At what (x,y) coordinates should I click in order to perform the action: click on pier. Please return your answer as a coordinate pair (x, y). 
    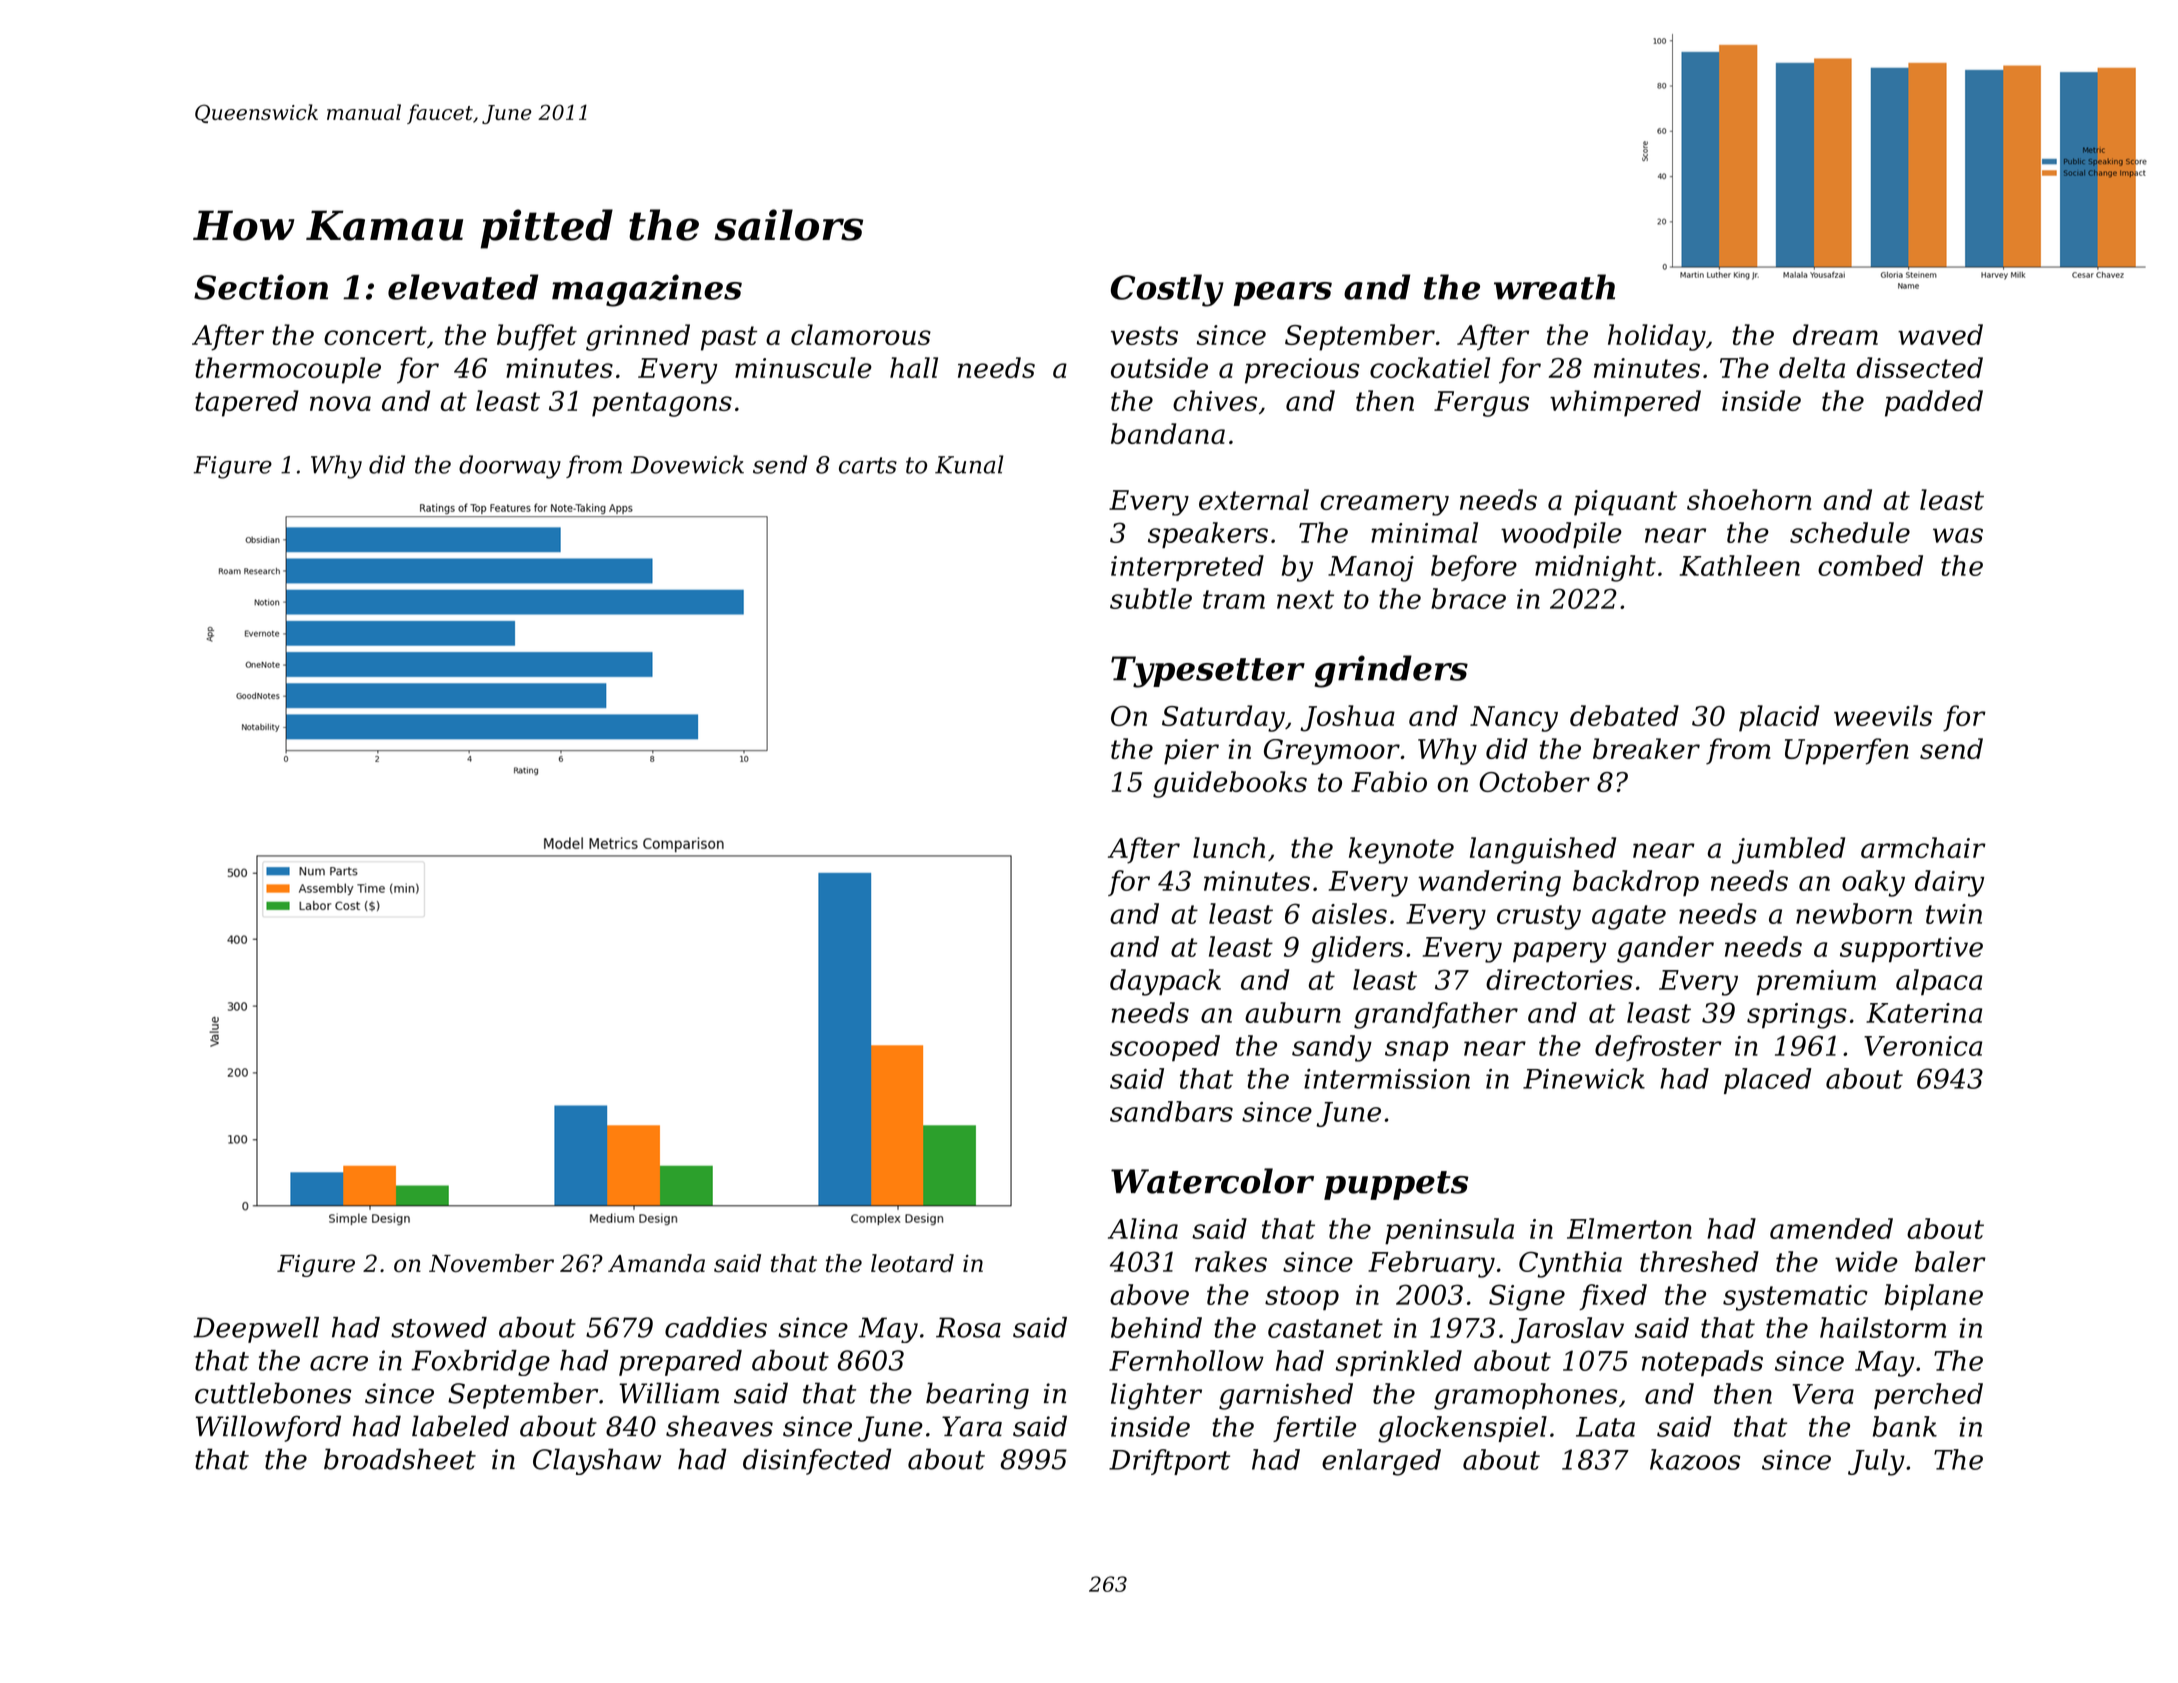
    Looking at the image, I should click on (1191, 752).
